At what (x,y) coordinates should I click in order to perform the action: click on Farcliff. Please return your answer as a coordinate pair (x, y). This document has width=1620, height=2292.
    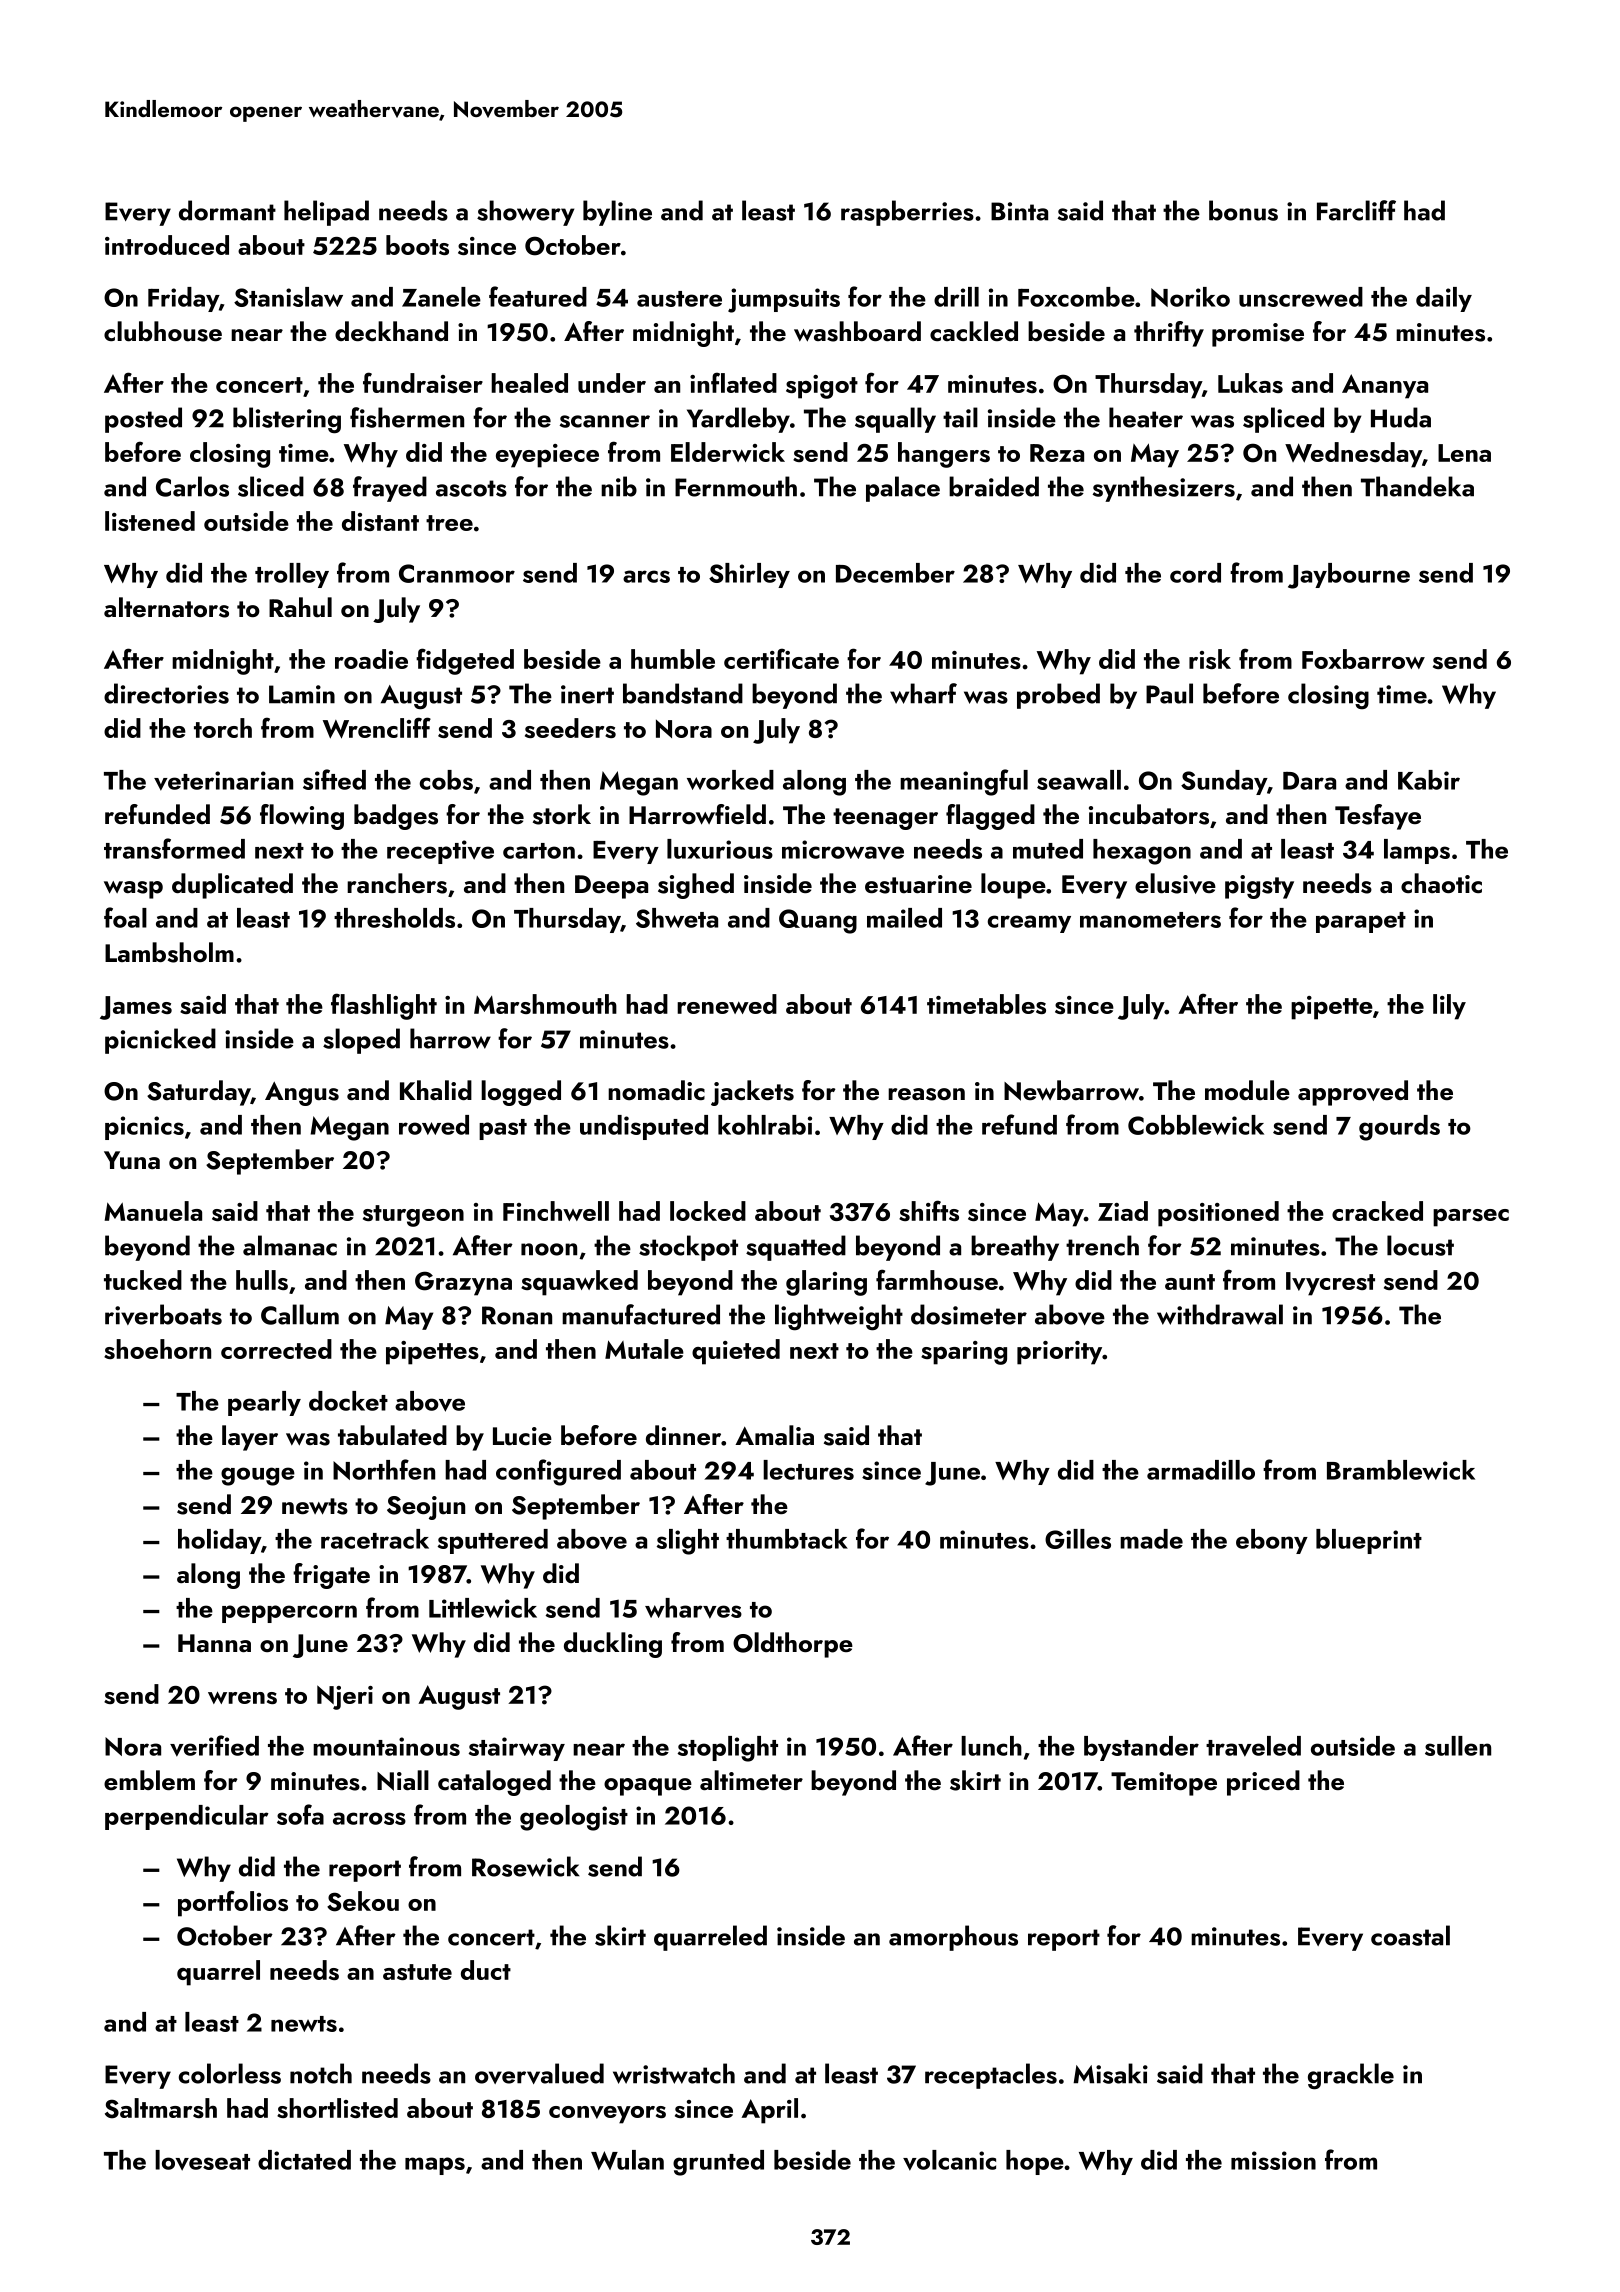
    Looking at the image, I should click on (1356, 210).
